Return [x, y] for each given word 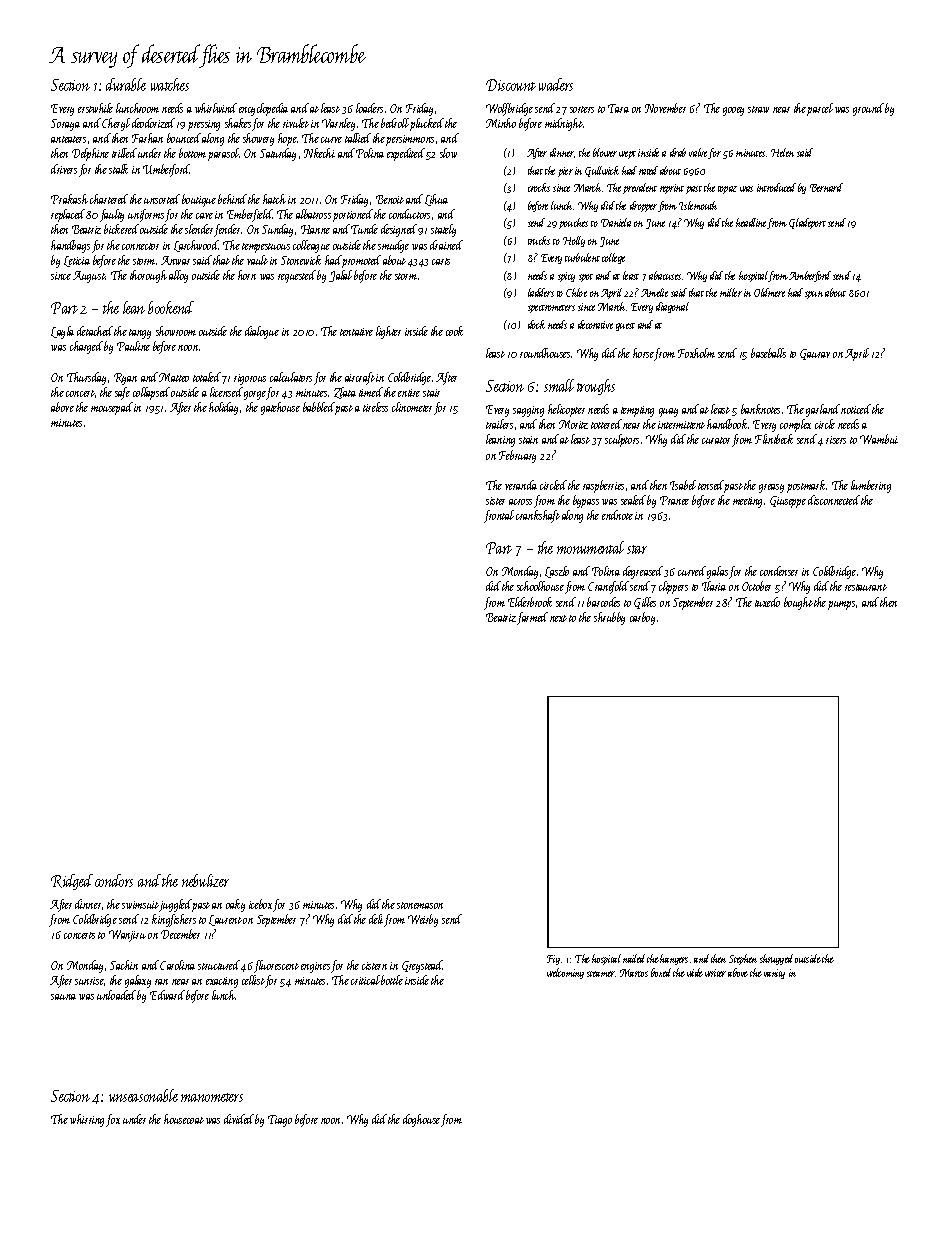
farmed [532, 618]
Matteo [174, 377]
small [559, 385]
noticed [856, 409]
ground [868, 109]
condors [114, 880]
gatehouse [280, 408]
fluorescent [276, 966]
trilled [124, 153]
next [558, 618]
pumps [841, 605]
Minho [501, 123]
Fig [553, 960]
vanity [774, 974]
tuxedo [767, 602]
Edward [167, 995]
